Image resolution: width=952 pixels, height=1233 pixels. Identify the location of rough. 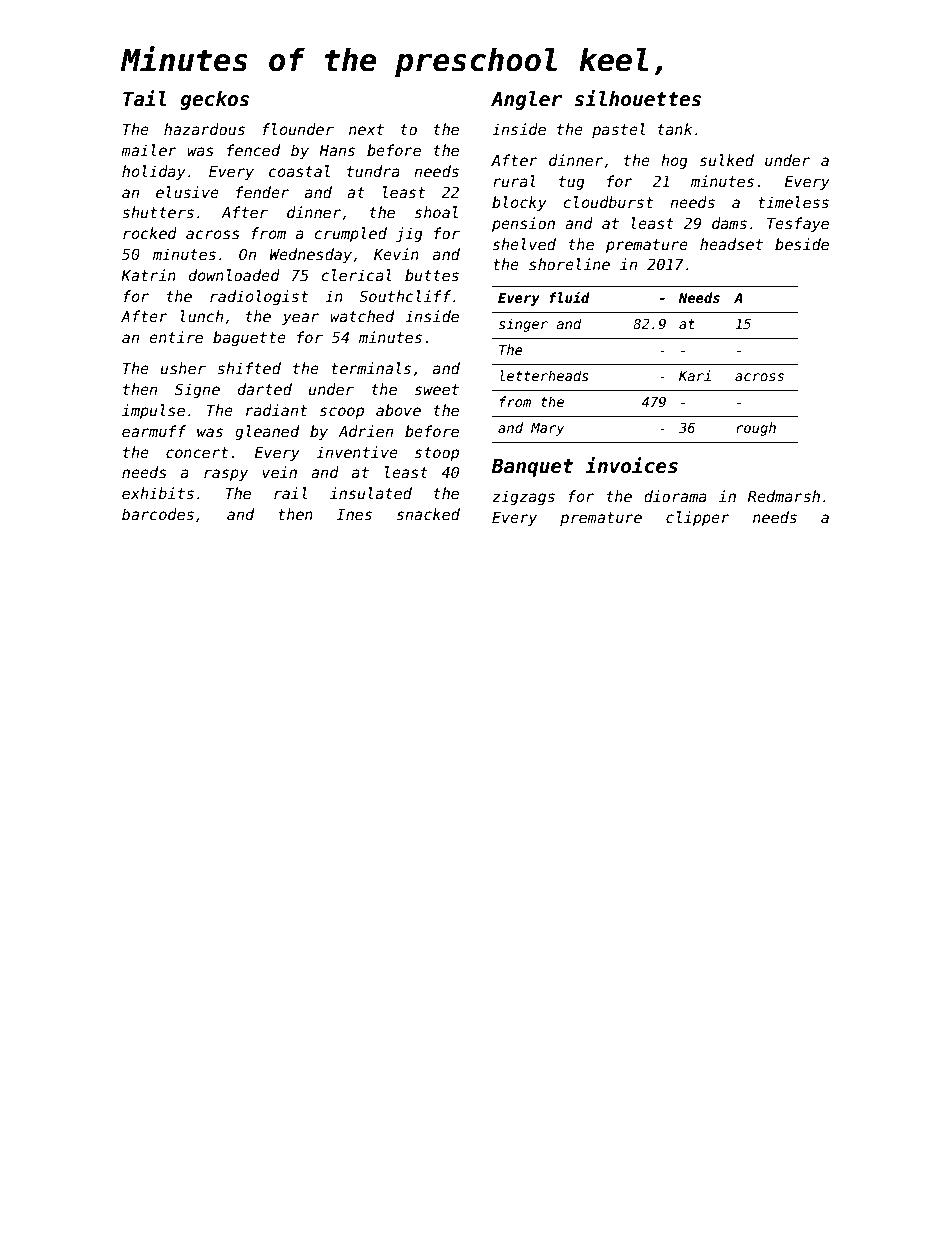
(756, 429).
